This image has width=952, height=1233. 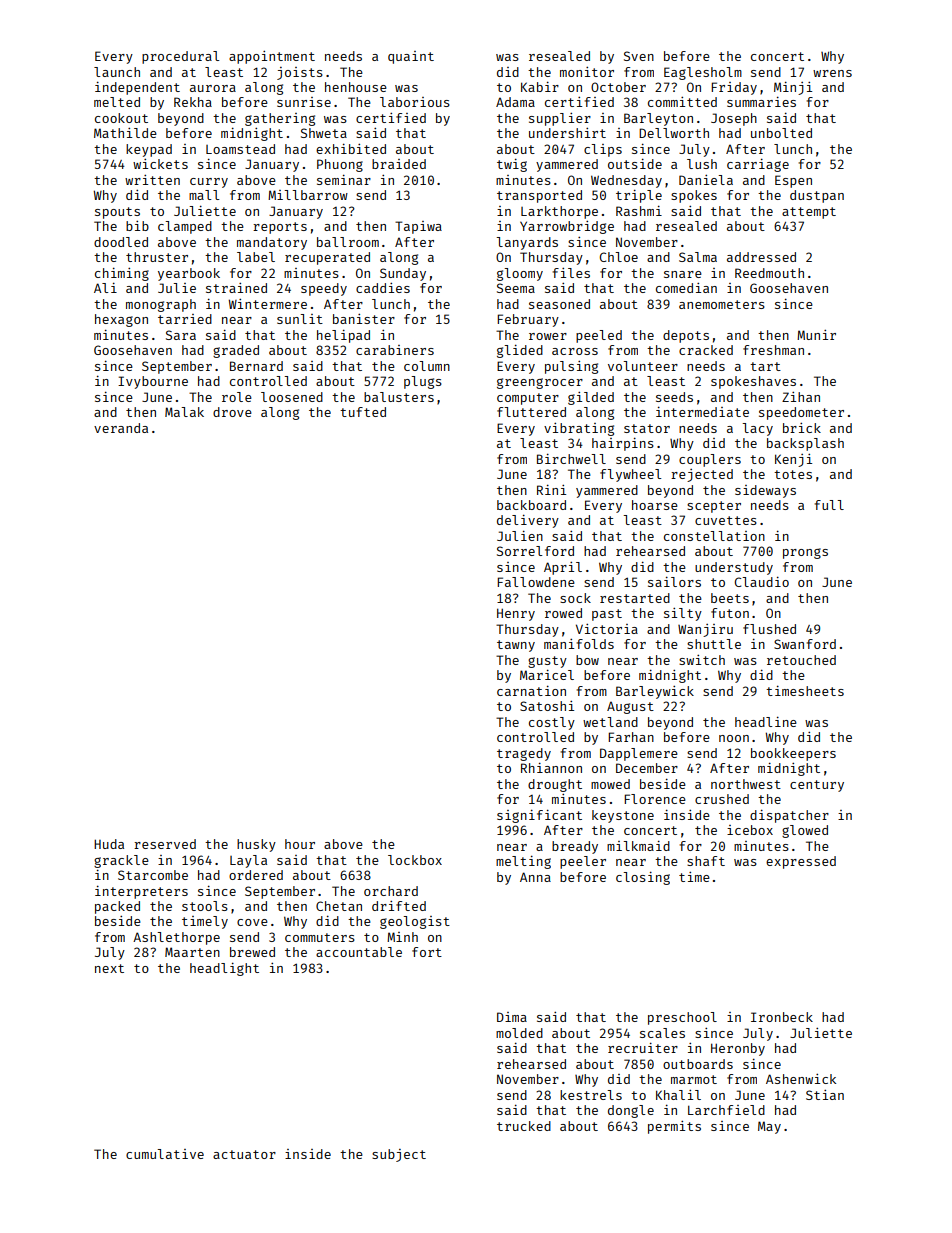 I want to click on Malak, so click(x=184, y=412).
